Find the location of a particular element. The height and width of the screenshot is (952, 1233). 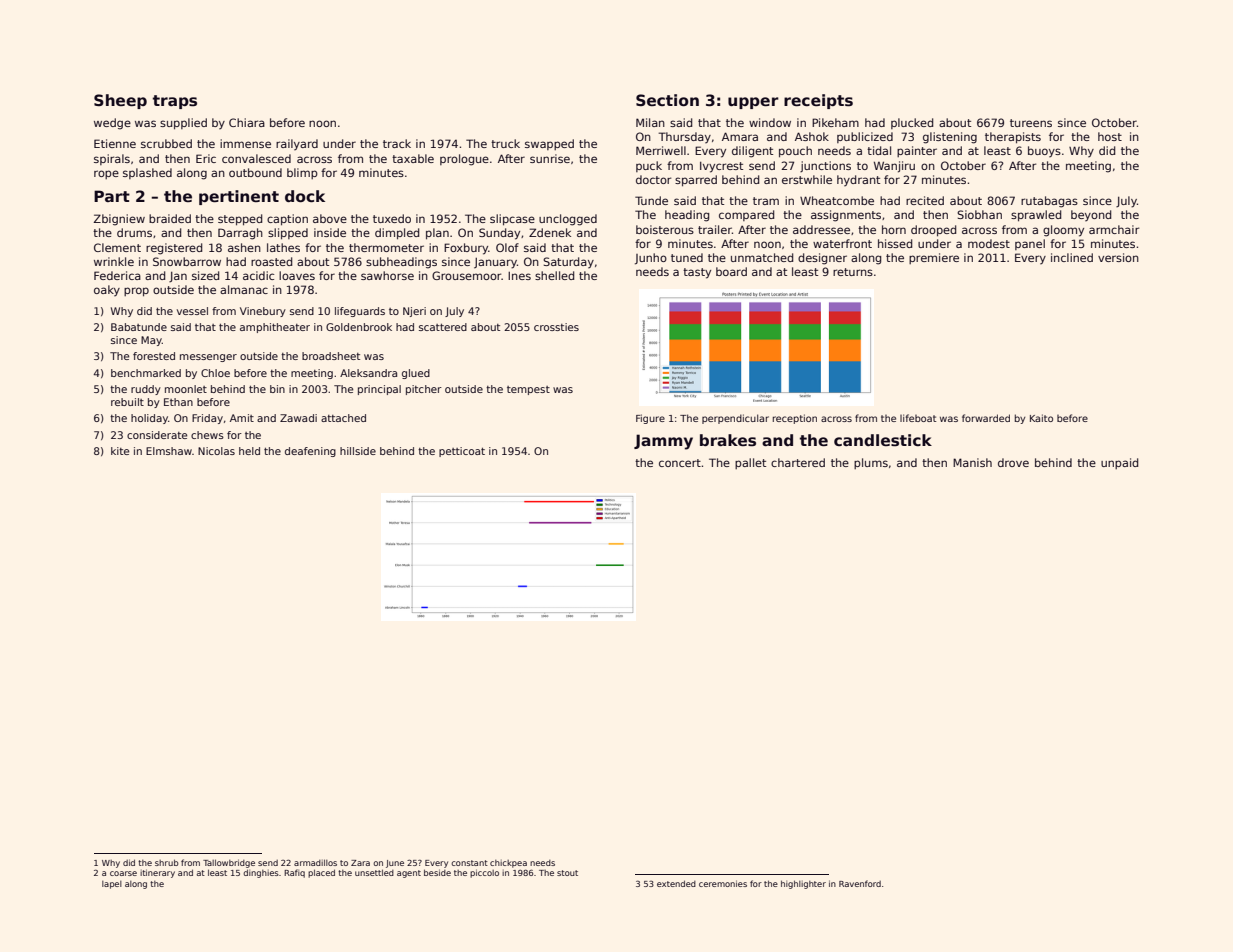

Zawadi is located at coordinates (298, 418).
